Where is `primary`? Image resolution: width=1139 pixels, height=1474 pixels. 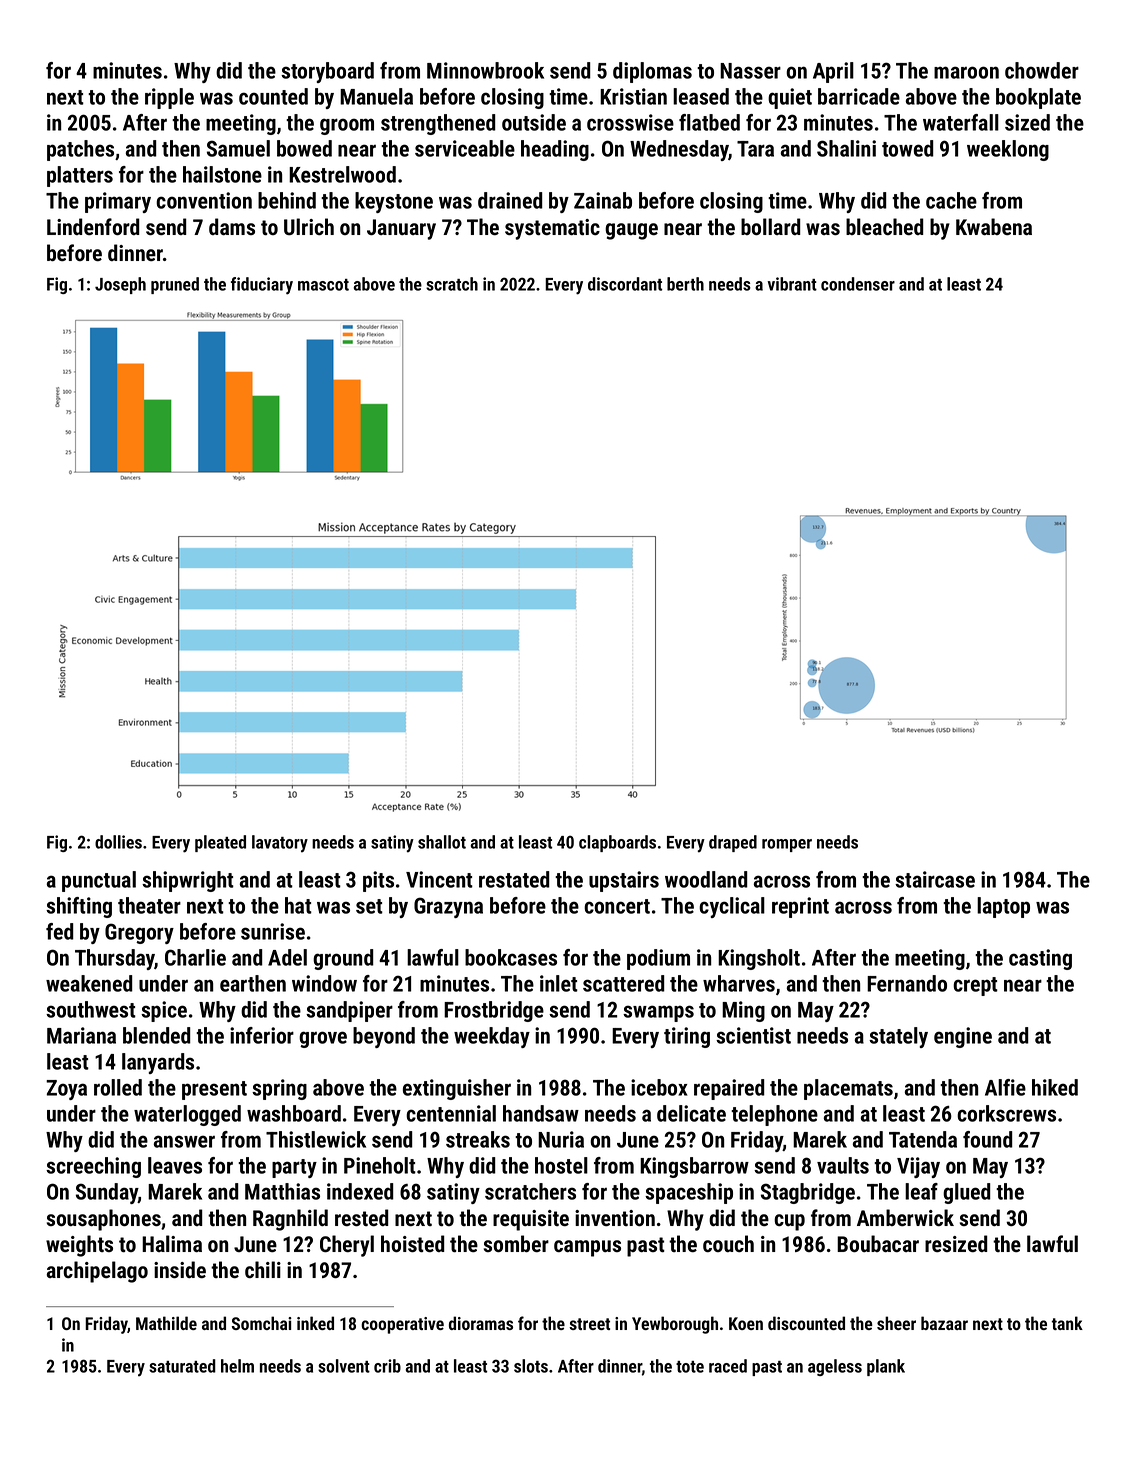
primary is located at coordinates (118, 202).
